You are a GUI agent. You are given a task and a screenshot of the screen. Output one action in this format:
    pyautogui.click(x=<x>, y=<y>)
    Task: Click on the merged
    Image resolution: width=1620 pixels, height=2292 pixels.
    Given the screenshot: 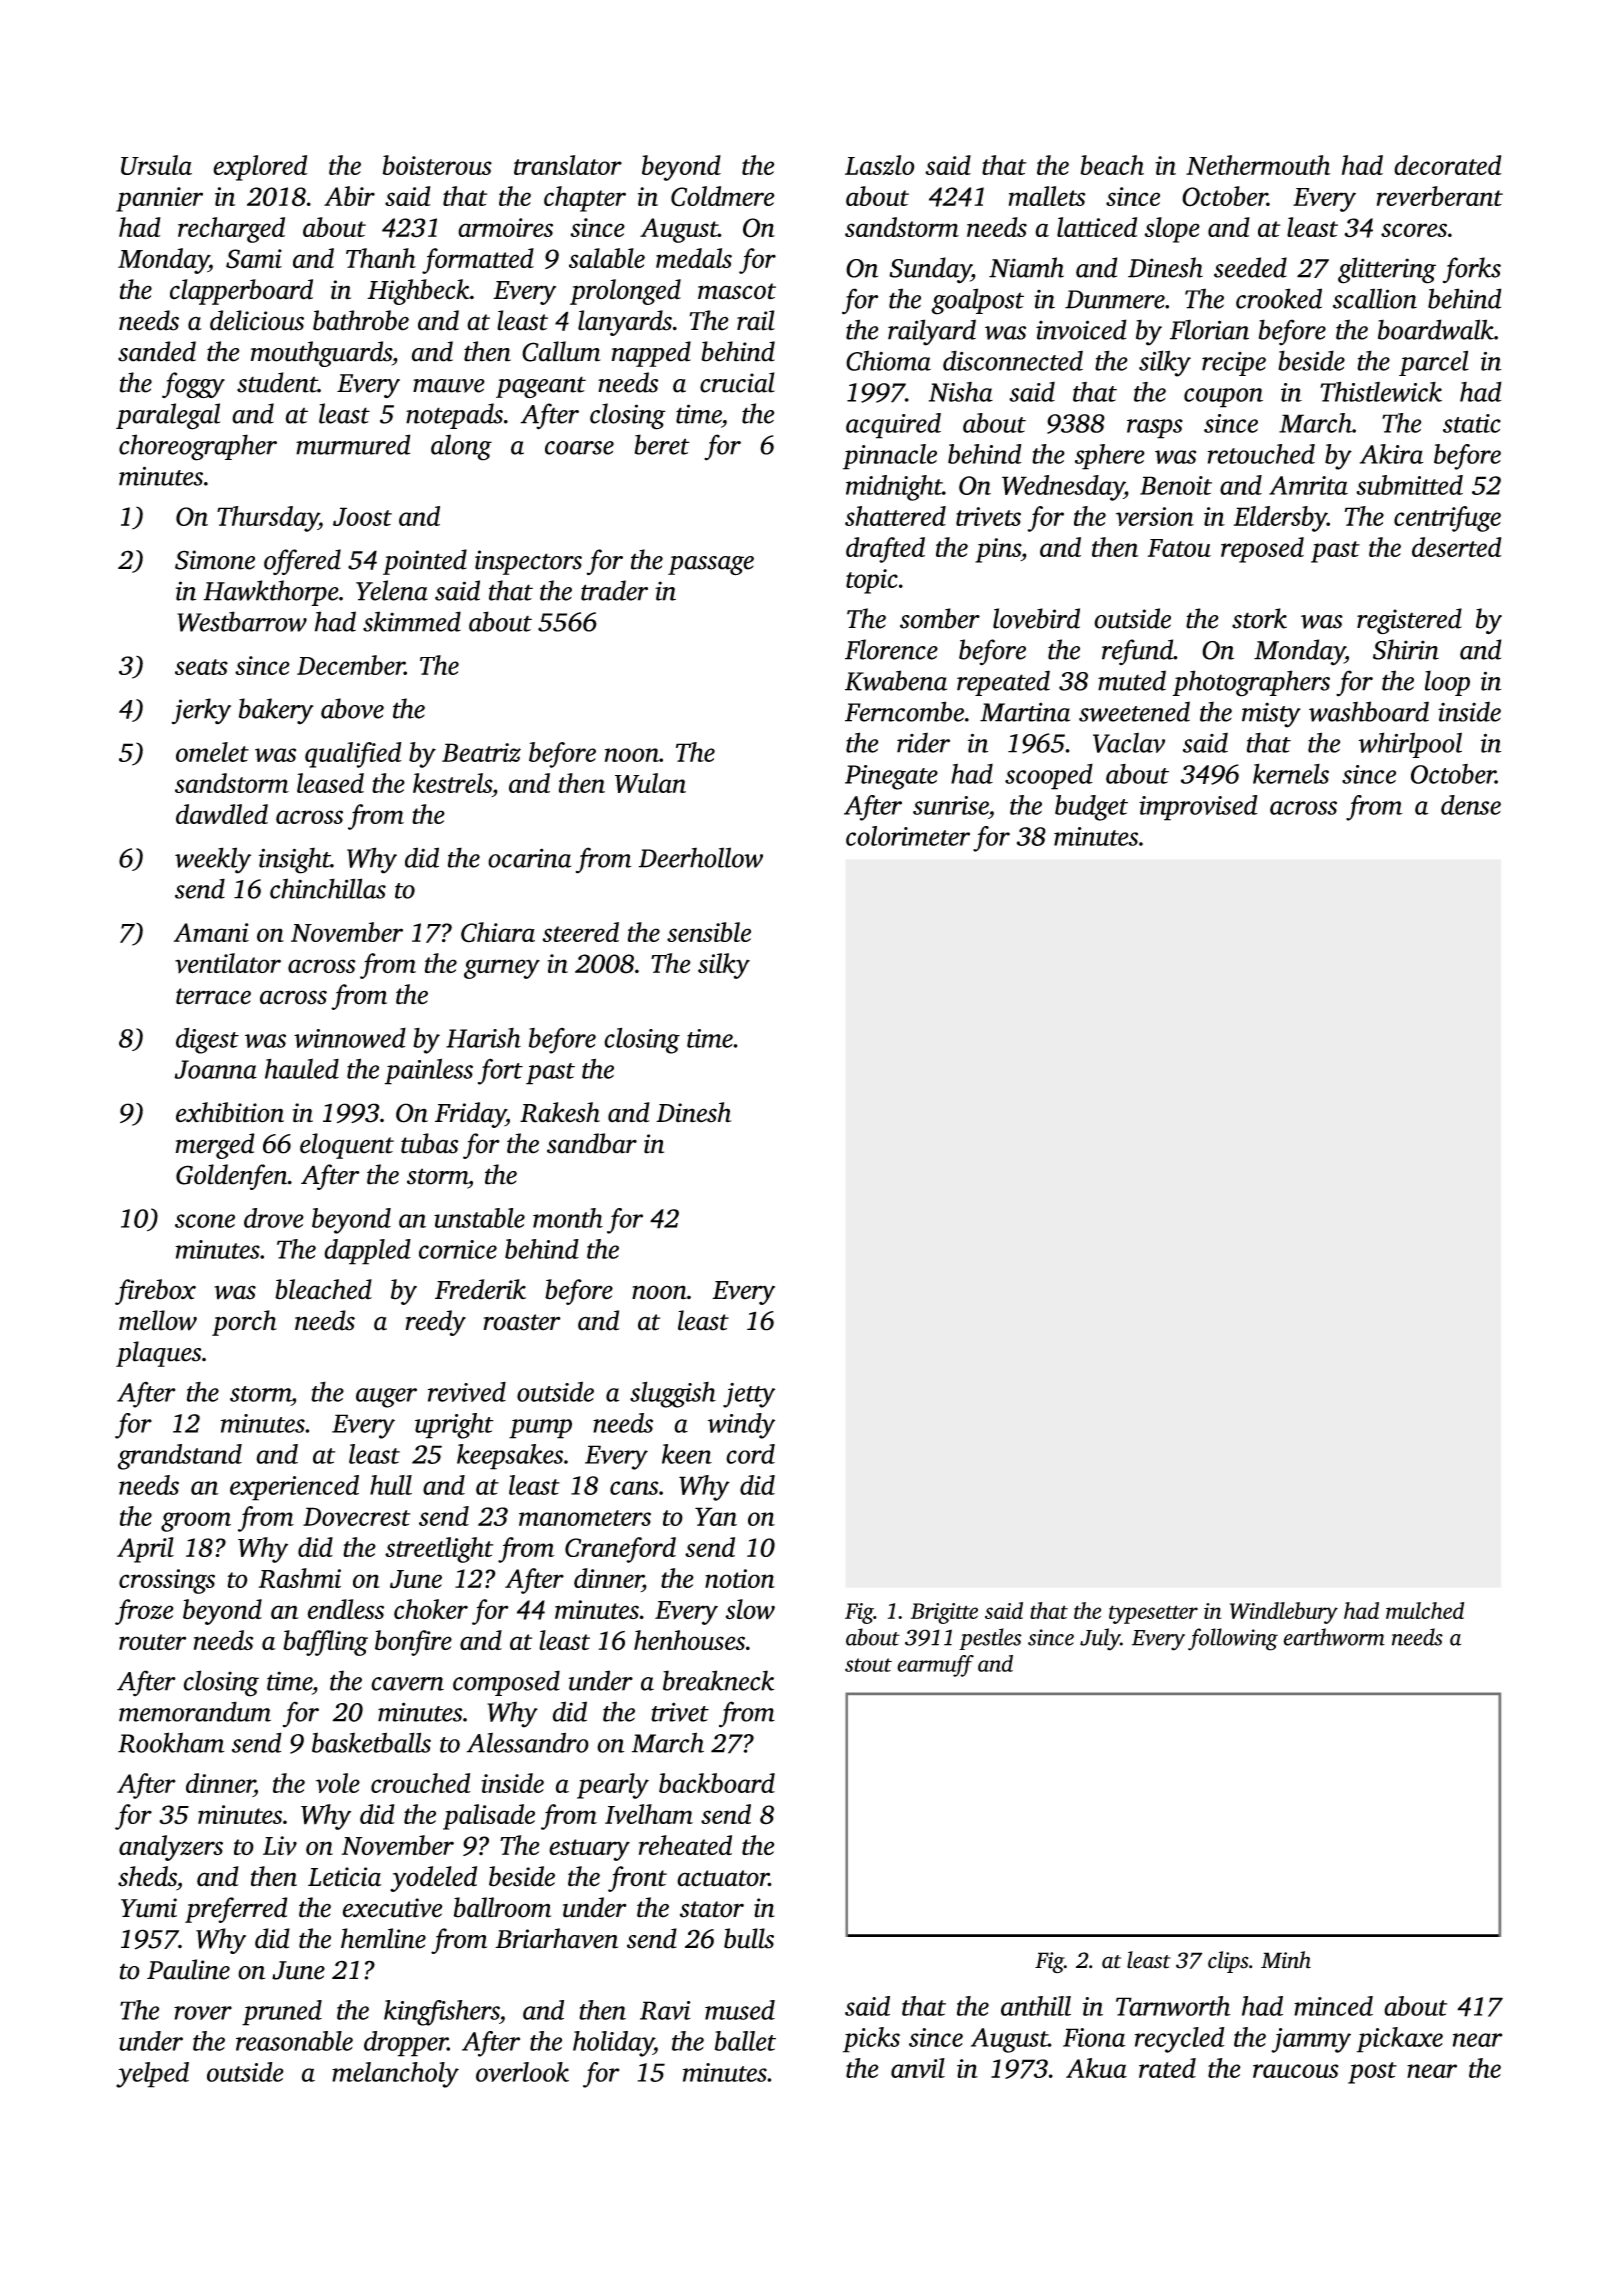 What is the action you would take?
    pyautogui.click(x=215, y=1146)
